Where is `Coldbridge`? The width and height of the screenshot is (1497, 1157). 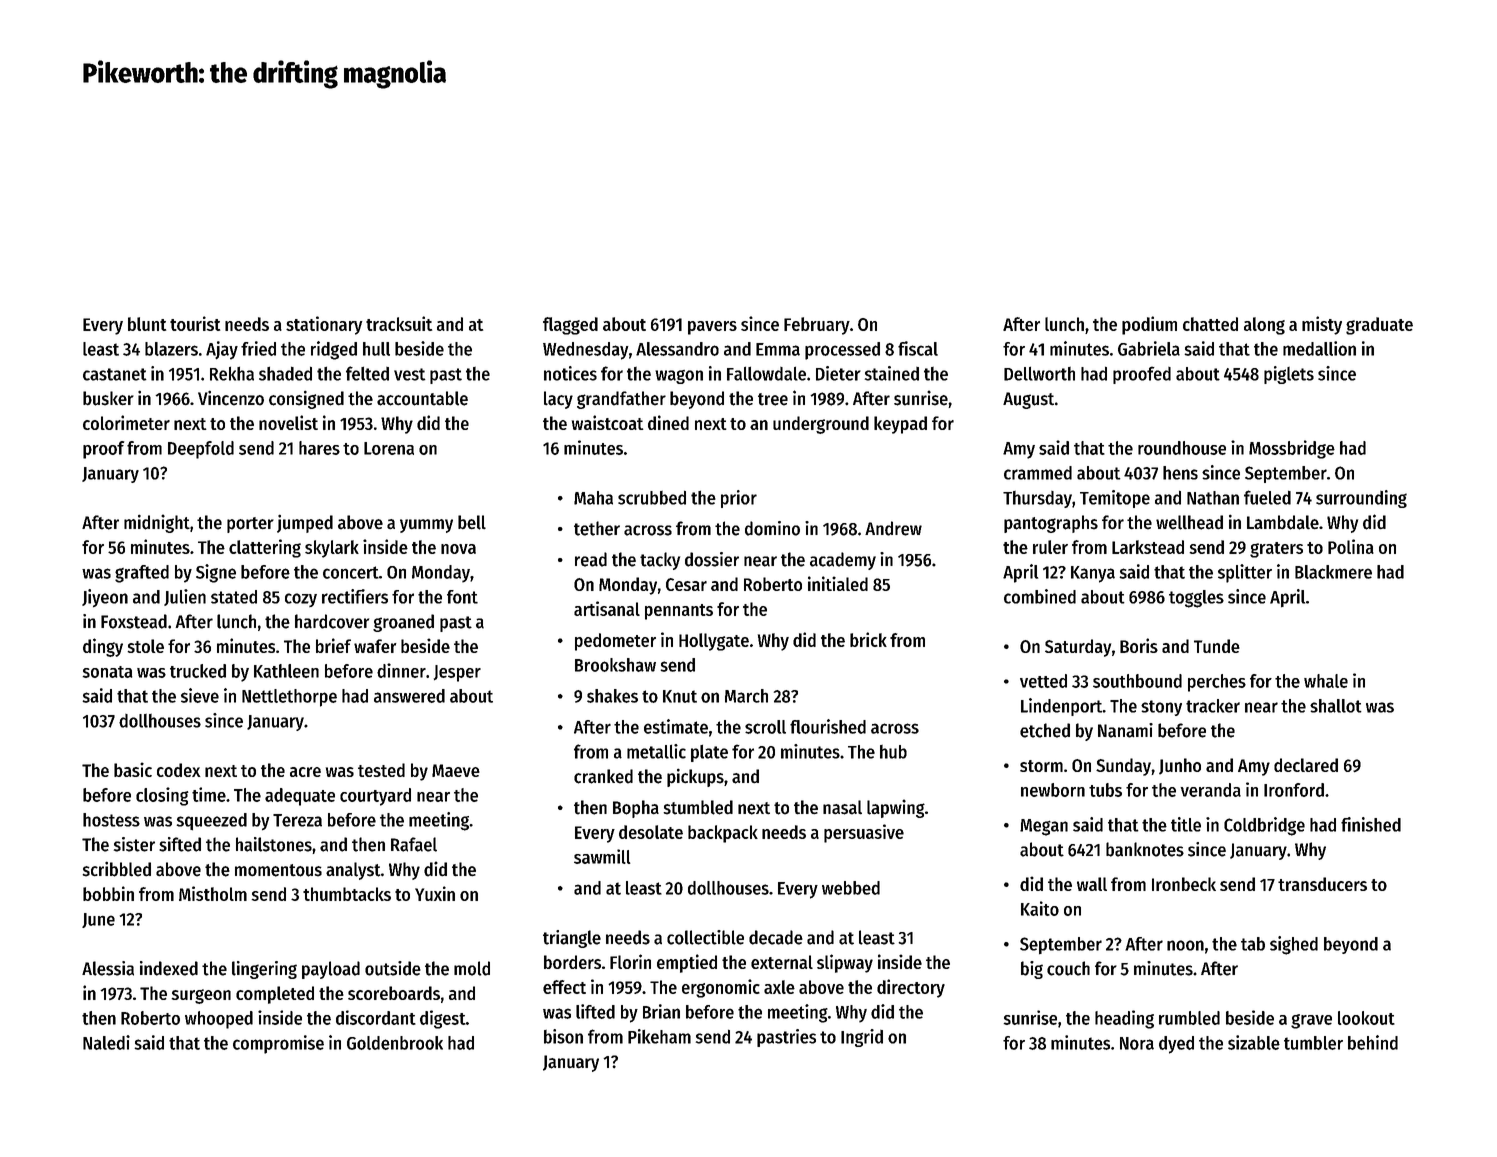
Coldbridge is located at coordinates (1264, 826).
